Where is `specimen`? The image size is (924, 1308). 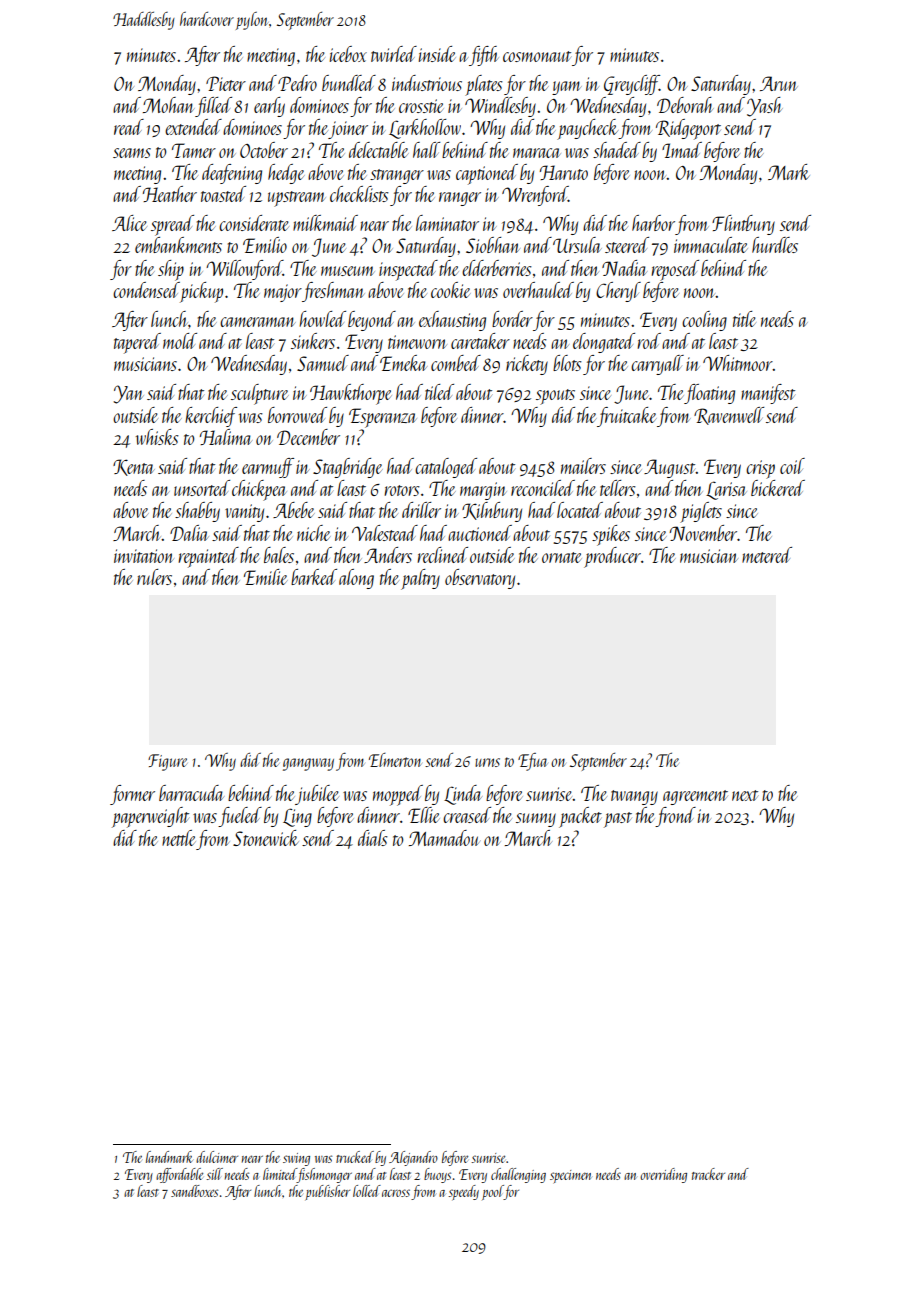 specimen is located at coordinates (570, 1176).
